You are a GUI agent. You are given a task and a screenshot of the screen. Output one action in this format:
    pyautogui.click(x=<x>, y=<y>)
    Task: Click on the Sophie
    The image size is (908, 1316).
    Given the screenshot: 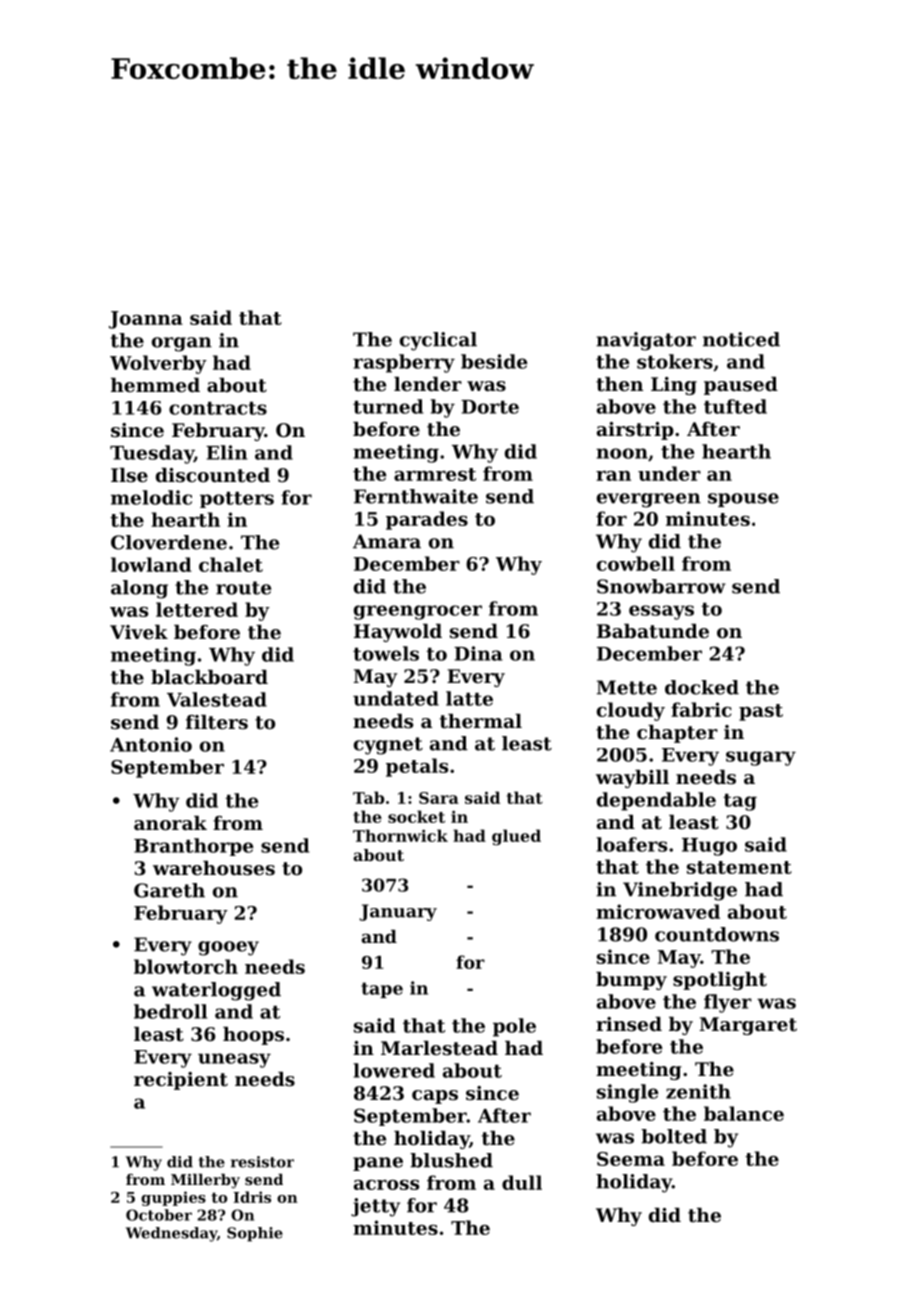 What is the action you would take?
    pyautogui.click(x=255, y=1234)
